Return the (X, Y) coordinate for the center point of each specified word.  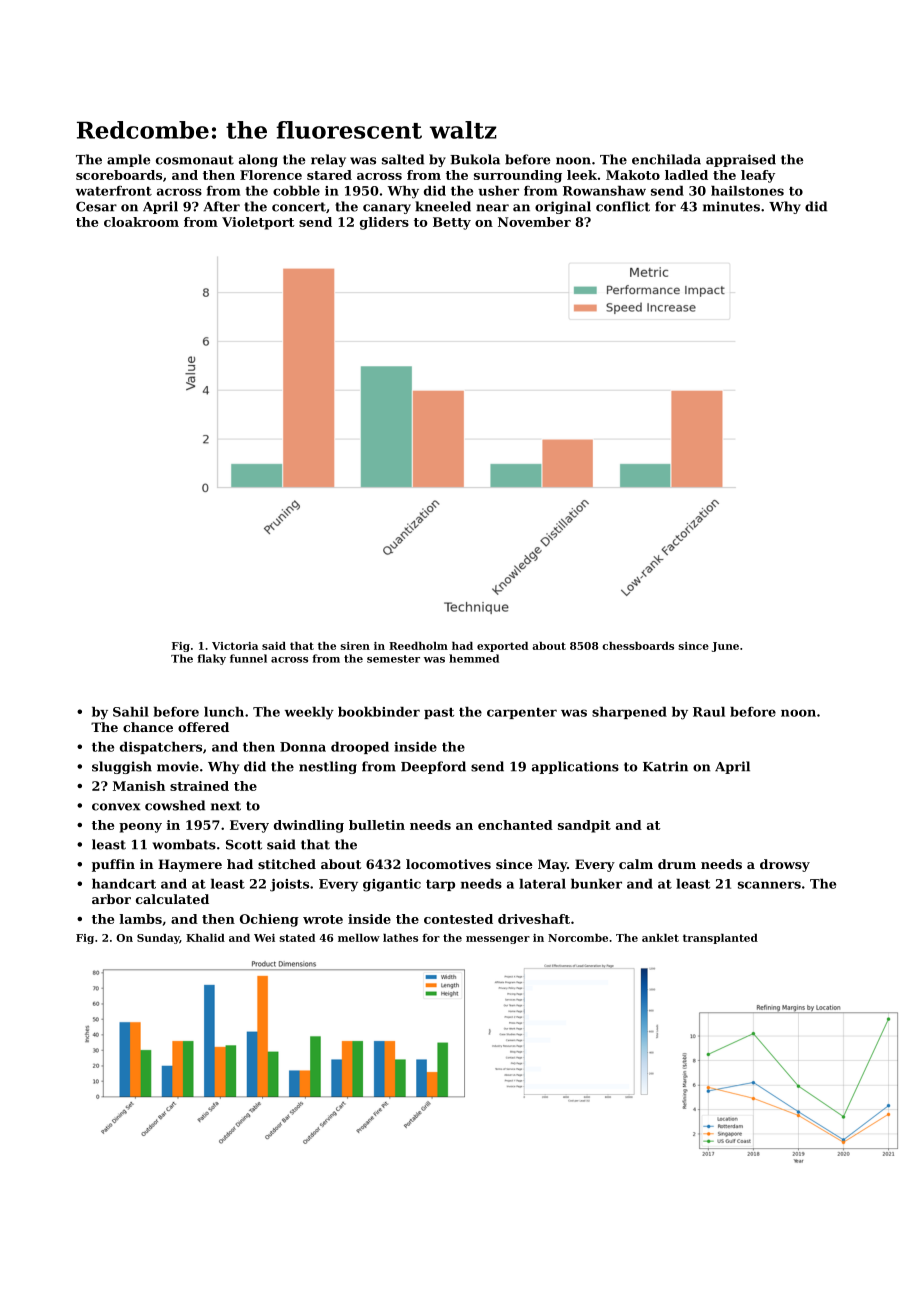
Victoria (235, 646)
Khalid (205, 938)
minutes (731, 206)
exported (502, 647)
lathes (400, 938)
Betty (452, 223)
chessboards (638, 646)
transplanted (720, 939)
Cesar (96, 206)
